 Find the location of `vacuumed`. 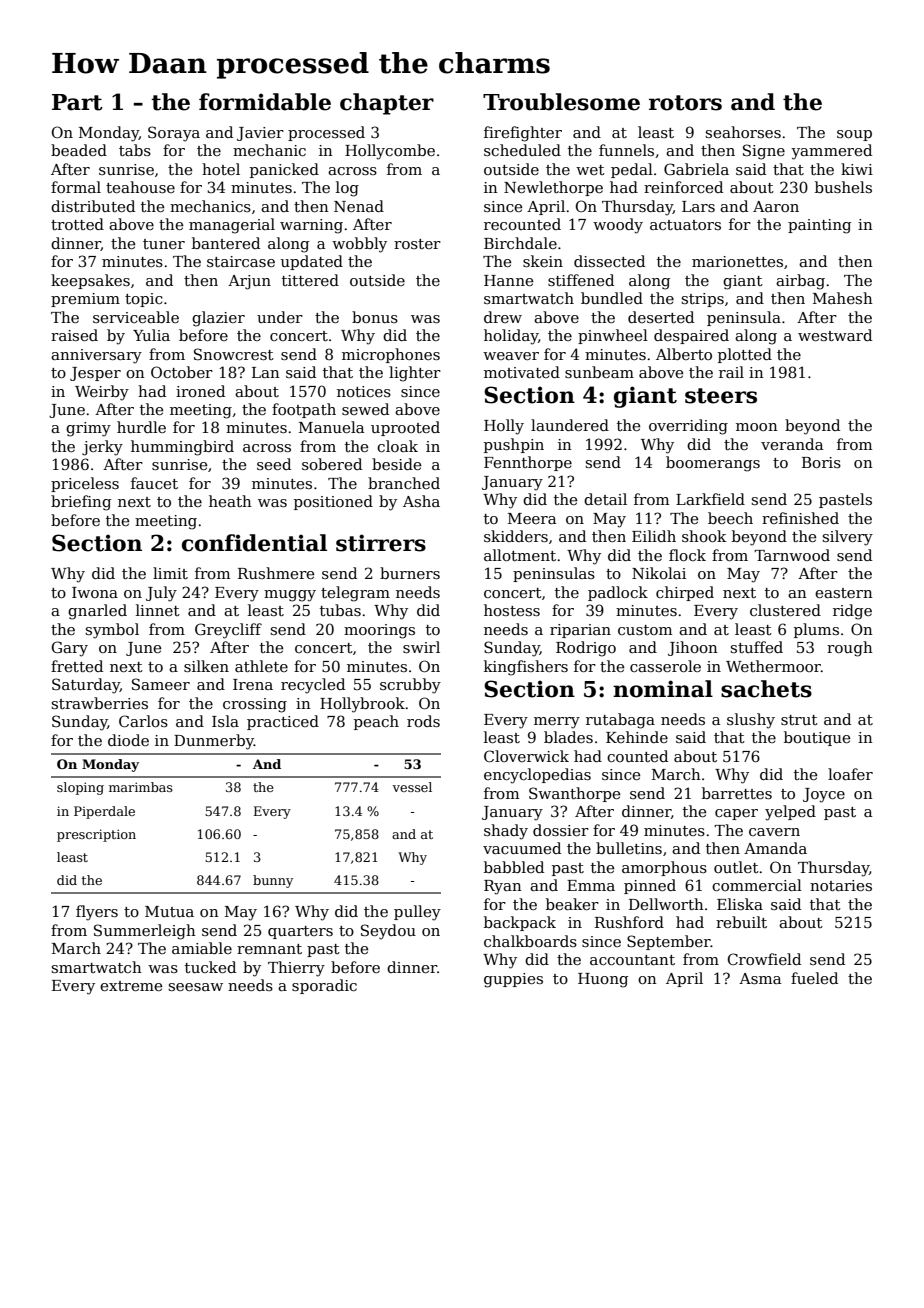

vacuumed is located at coordinates (522, 848).
